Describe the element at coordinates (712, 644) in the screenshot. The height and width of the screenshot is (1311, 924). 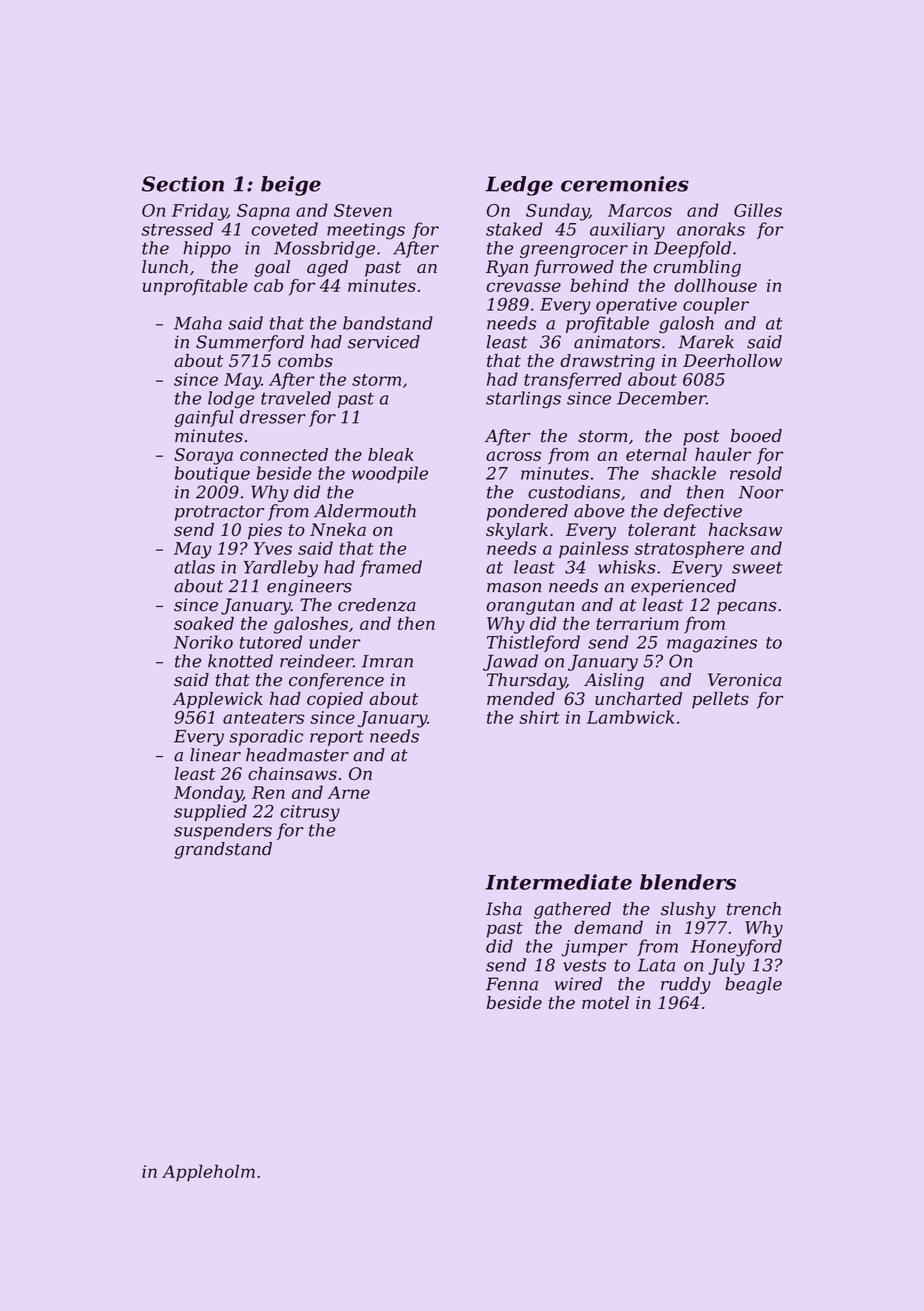
I see `magazines` at that location.
